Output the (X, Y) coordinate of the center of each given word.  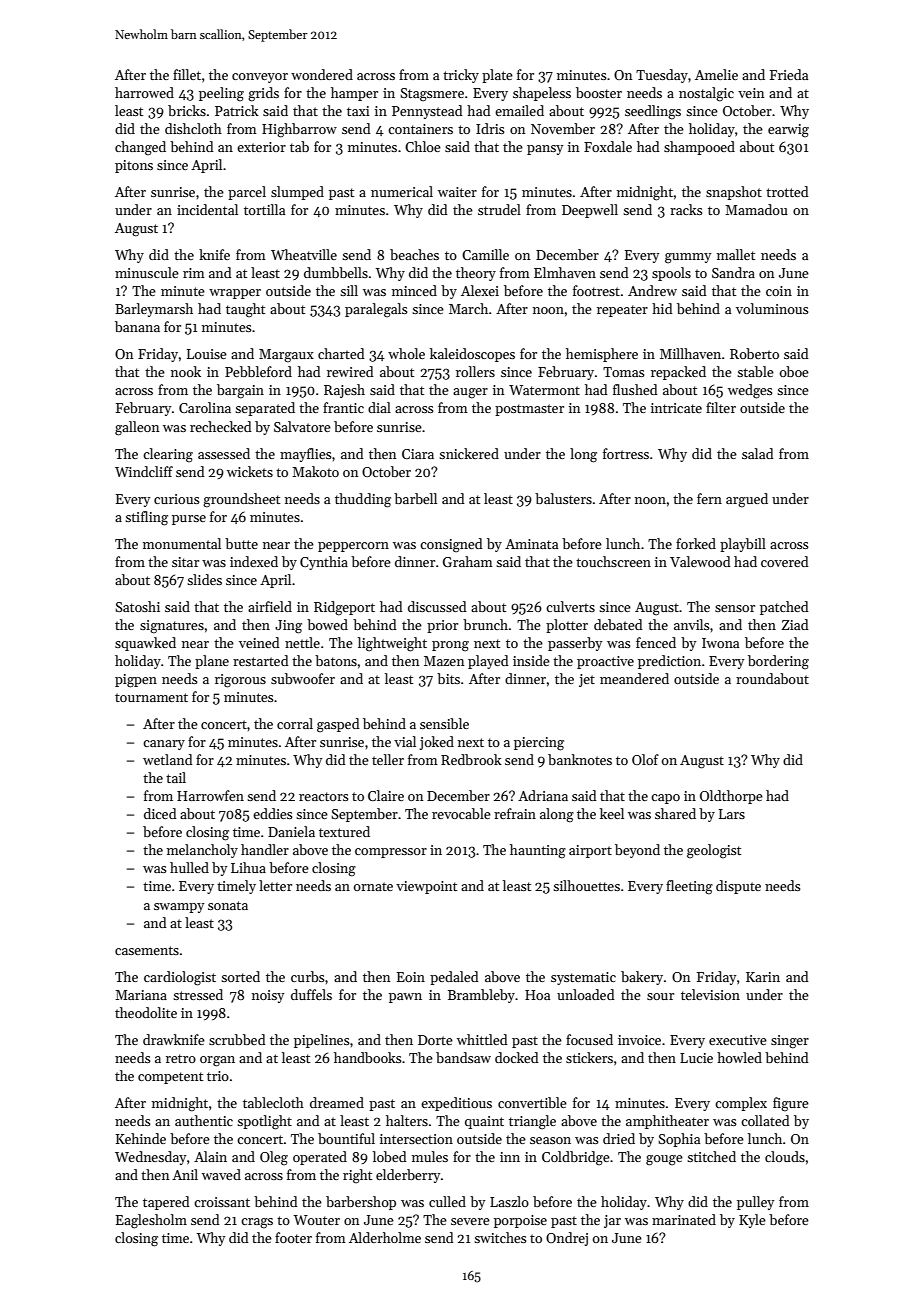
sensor (735, 608)
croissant (222, 1202)
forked (696, 543)
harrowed (144, 92)
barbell (415, 498)
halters (407, 1120)
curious (177, 499)
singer (790, 1042)
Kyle (752, 1221)
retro (181, 1058)
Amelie (716, 74)
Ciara (418, 454)
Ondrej (567, 1239)
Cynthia (324, 563)
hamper (354, 94)
